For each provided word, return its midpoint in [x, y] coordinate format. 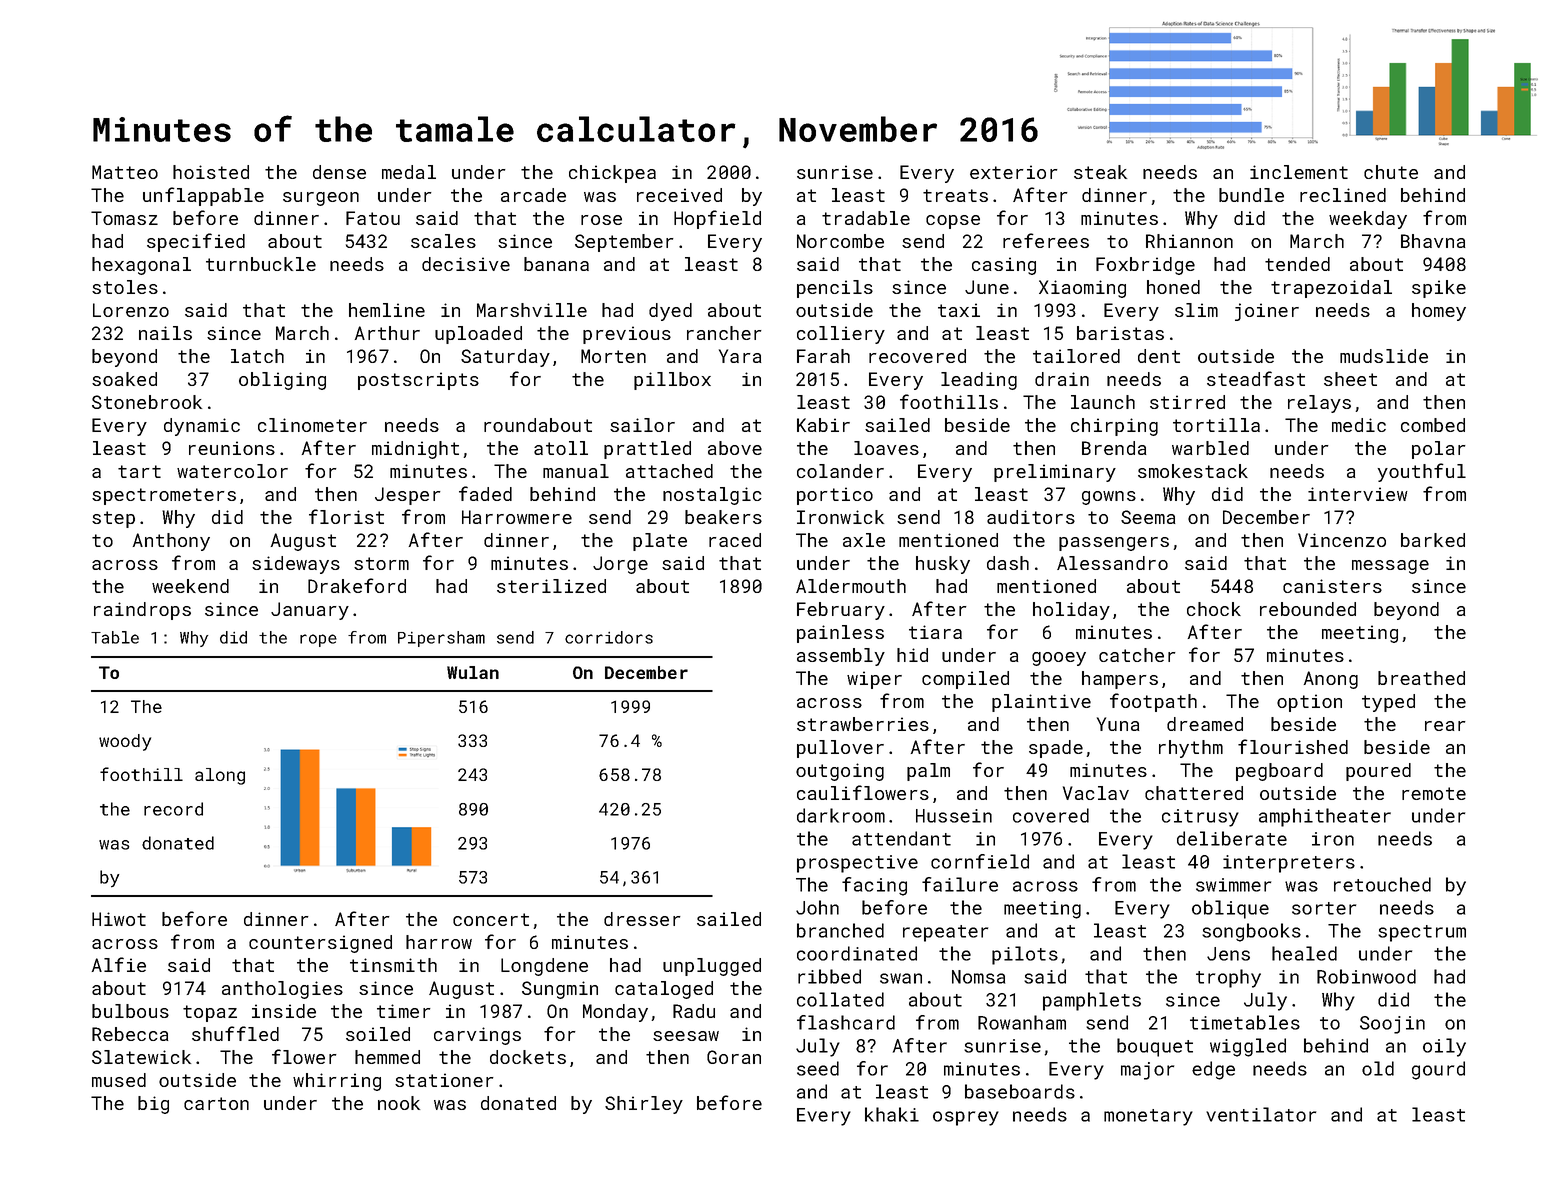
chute [1391, 172]
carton [216, 1103]
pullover [840, 749]
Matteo [125, 172]
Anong [1331, 680]
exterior [1013, 172]
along [220, 776]
